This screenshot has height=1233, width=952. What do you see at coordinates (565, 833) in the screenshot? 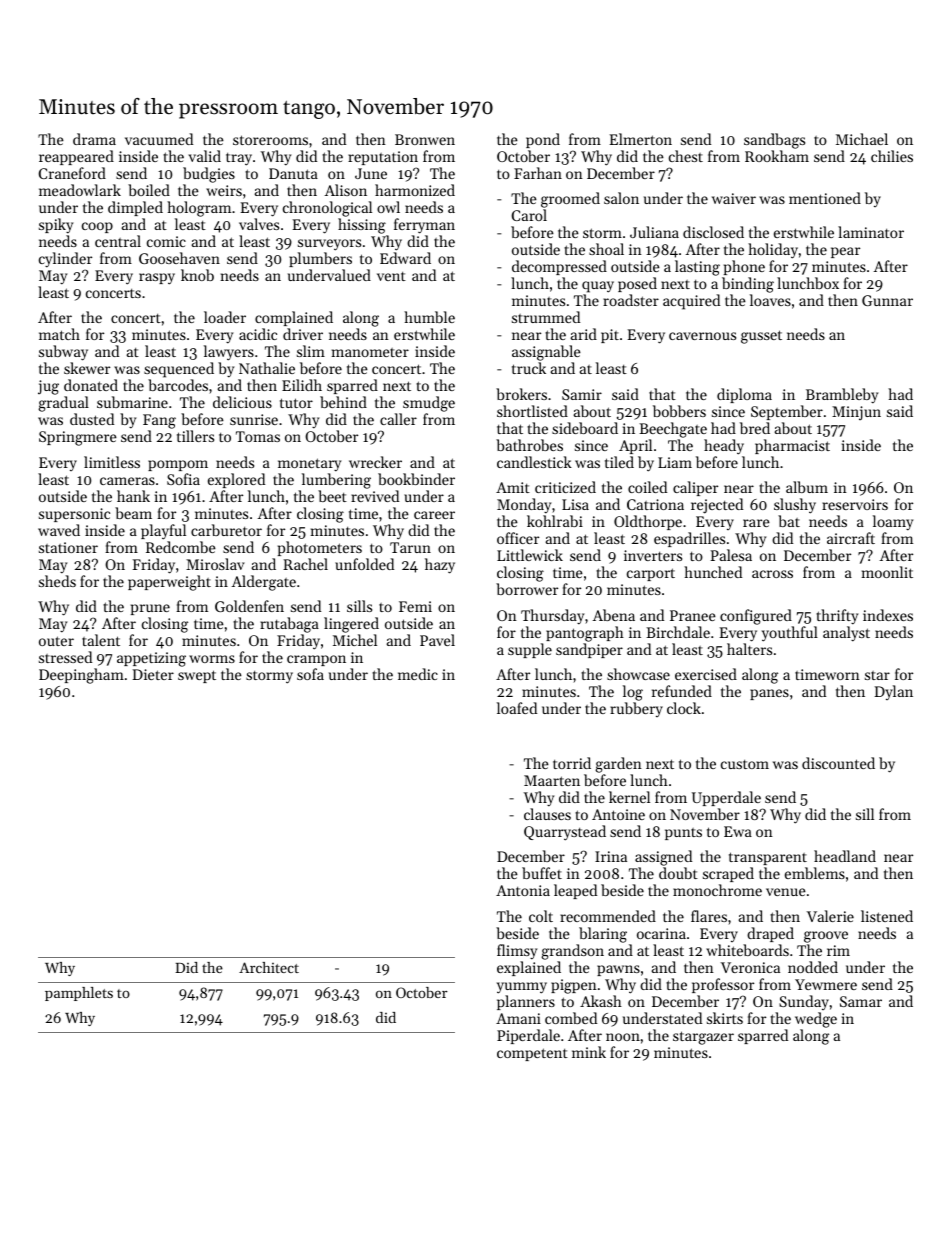
I see `Quarrystead` at bounding box center [565, 833].
